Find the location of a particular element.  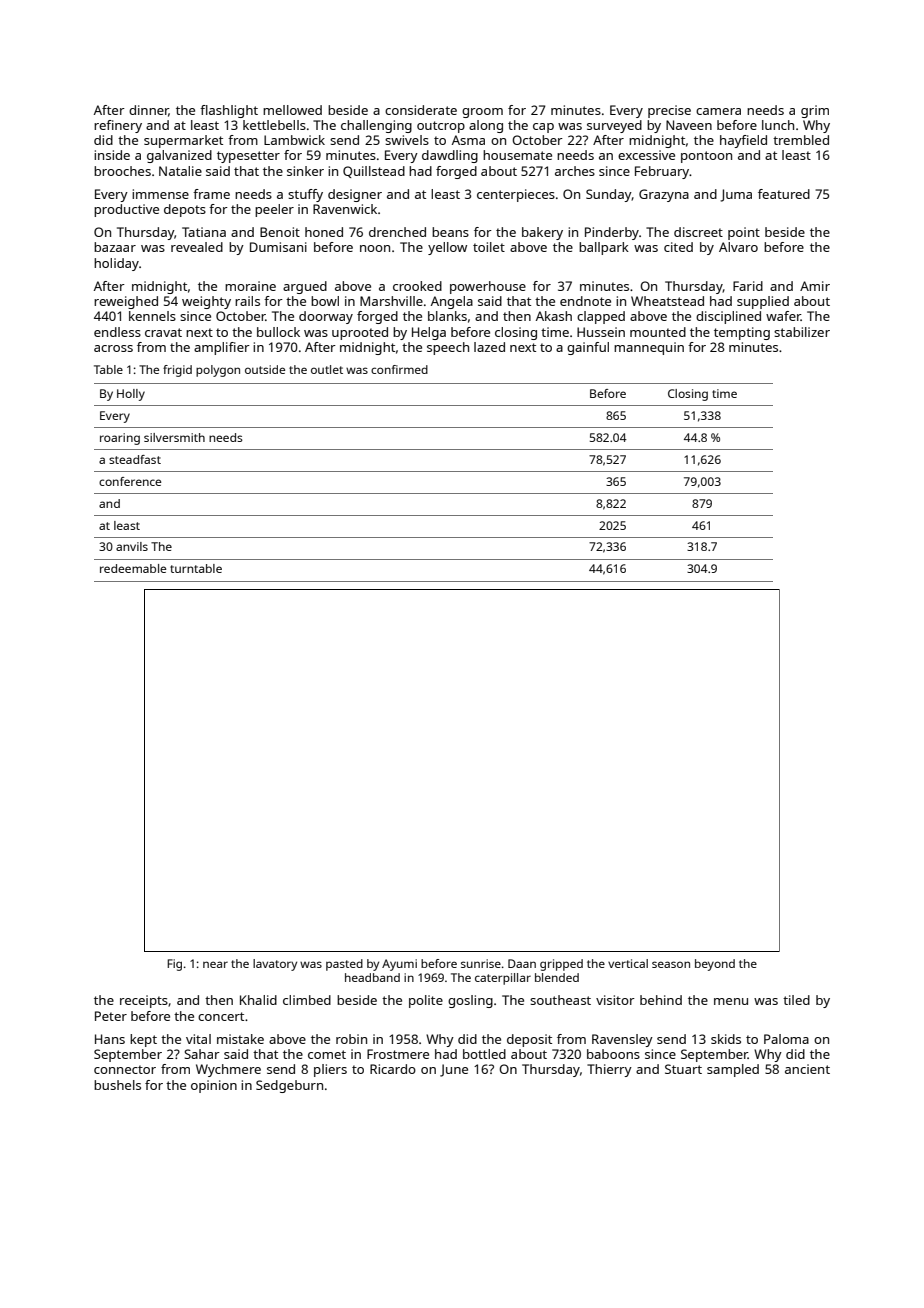

conference is located at coordinates (130, 481).
